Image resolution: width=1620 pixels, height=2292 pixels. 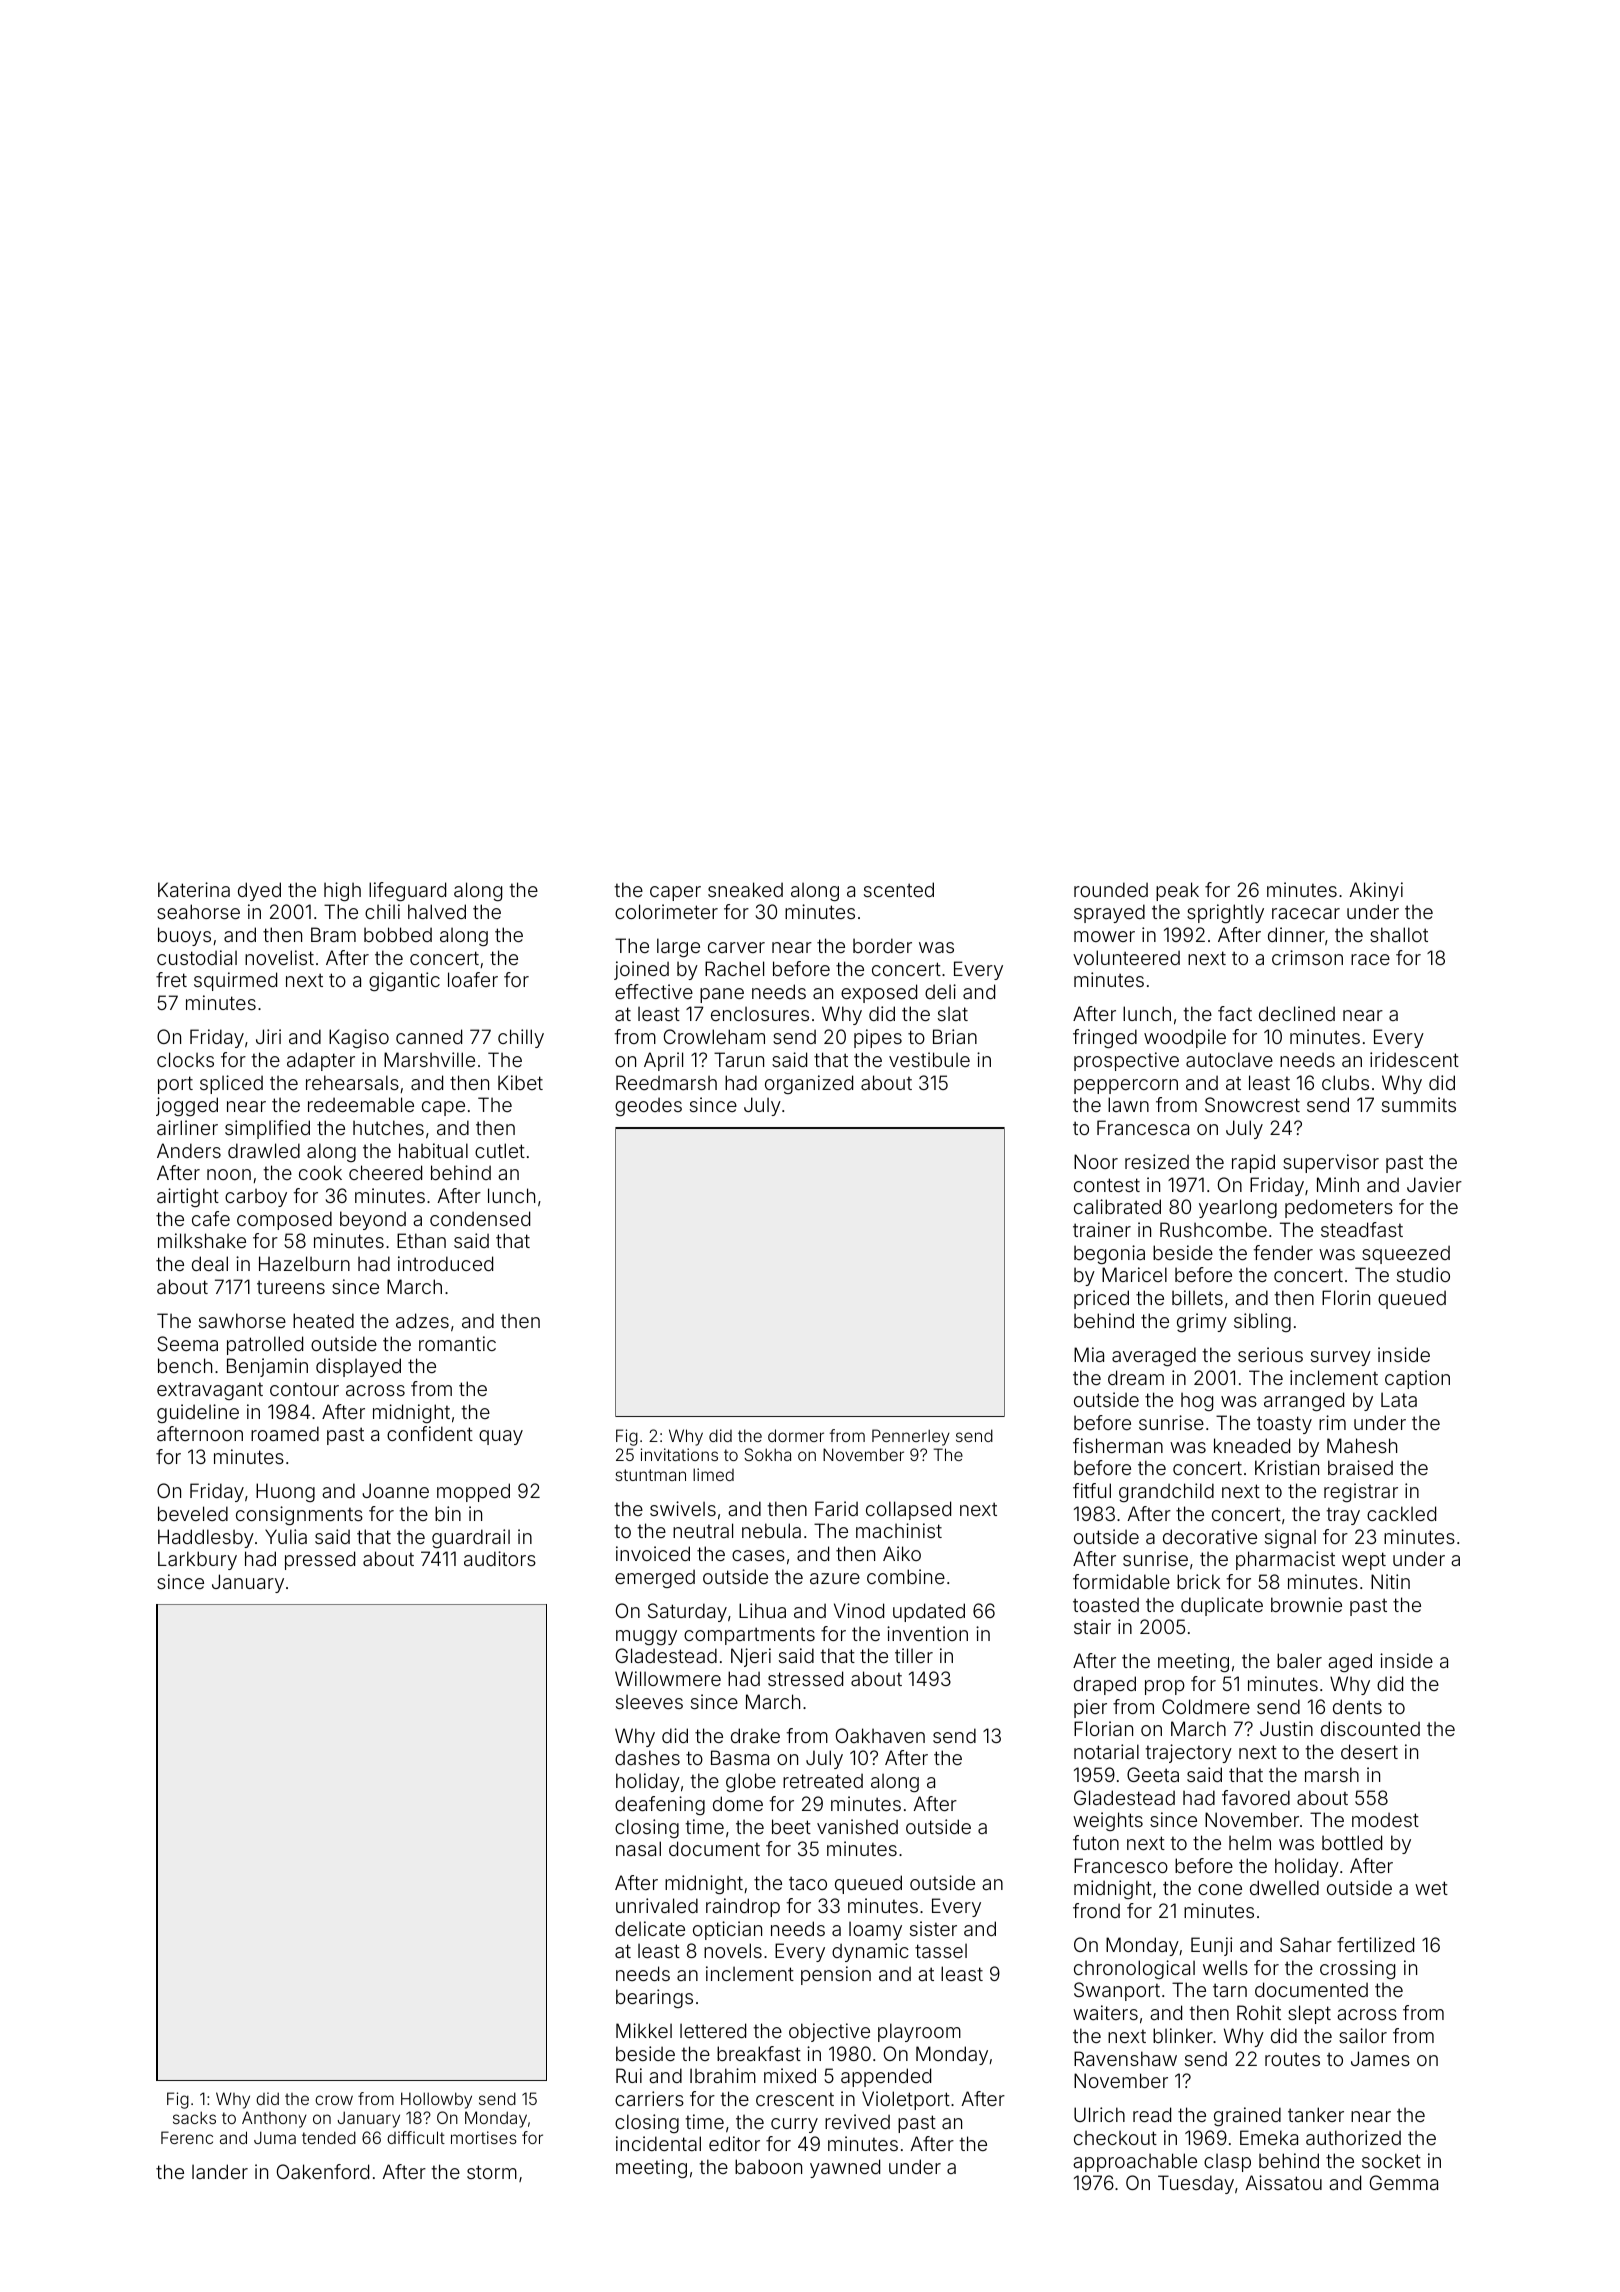 I want to click on Hollowby, so click(x=436, y=2100).
